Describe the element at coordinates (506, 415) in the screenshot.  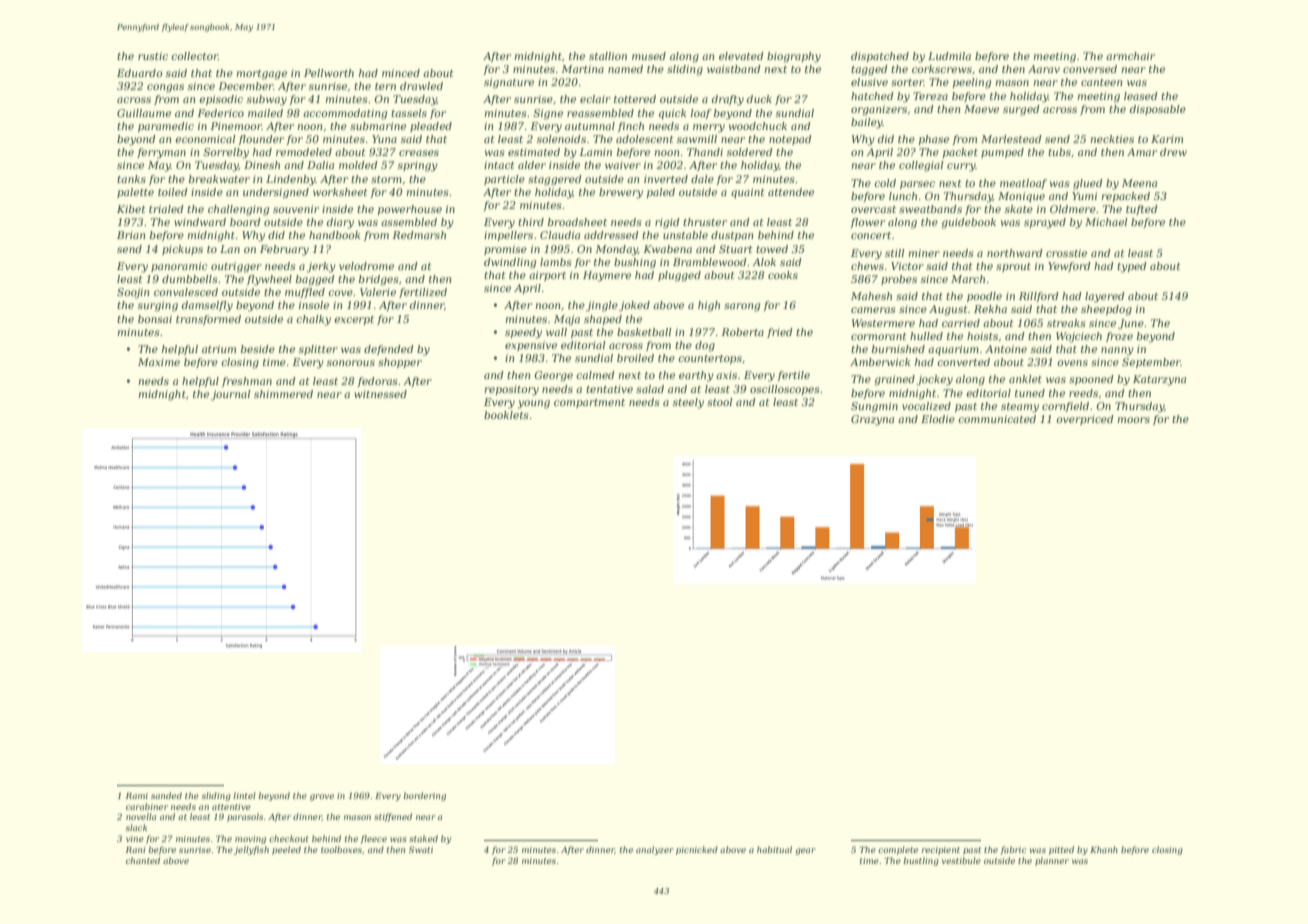
I see `booklets` at that location.
